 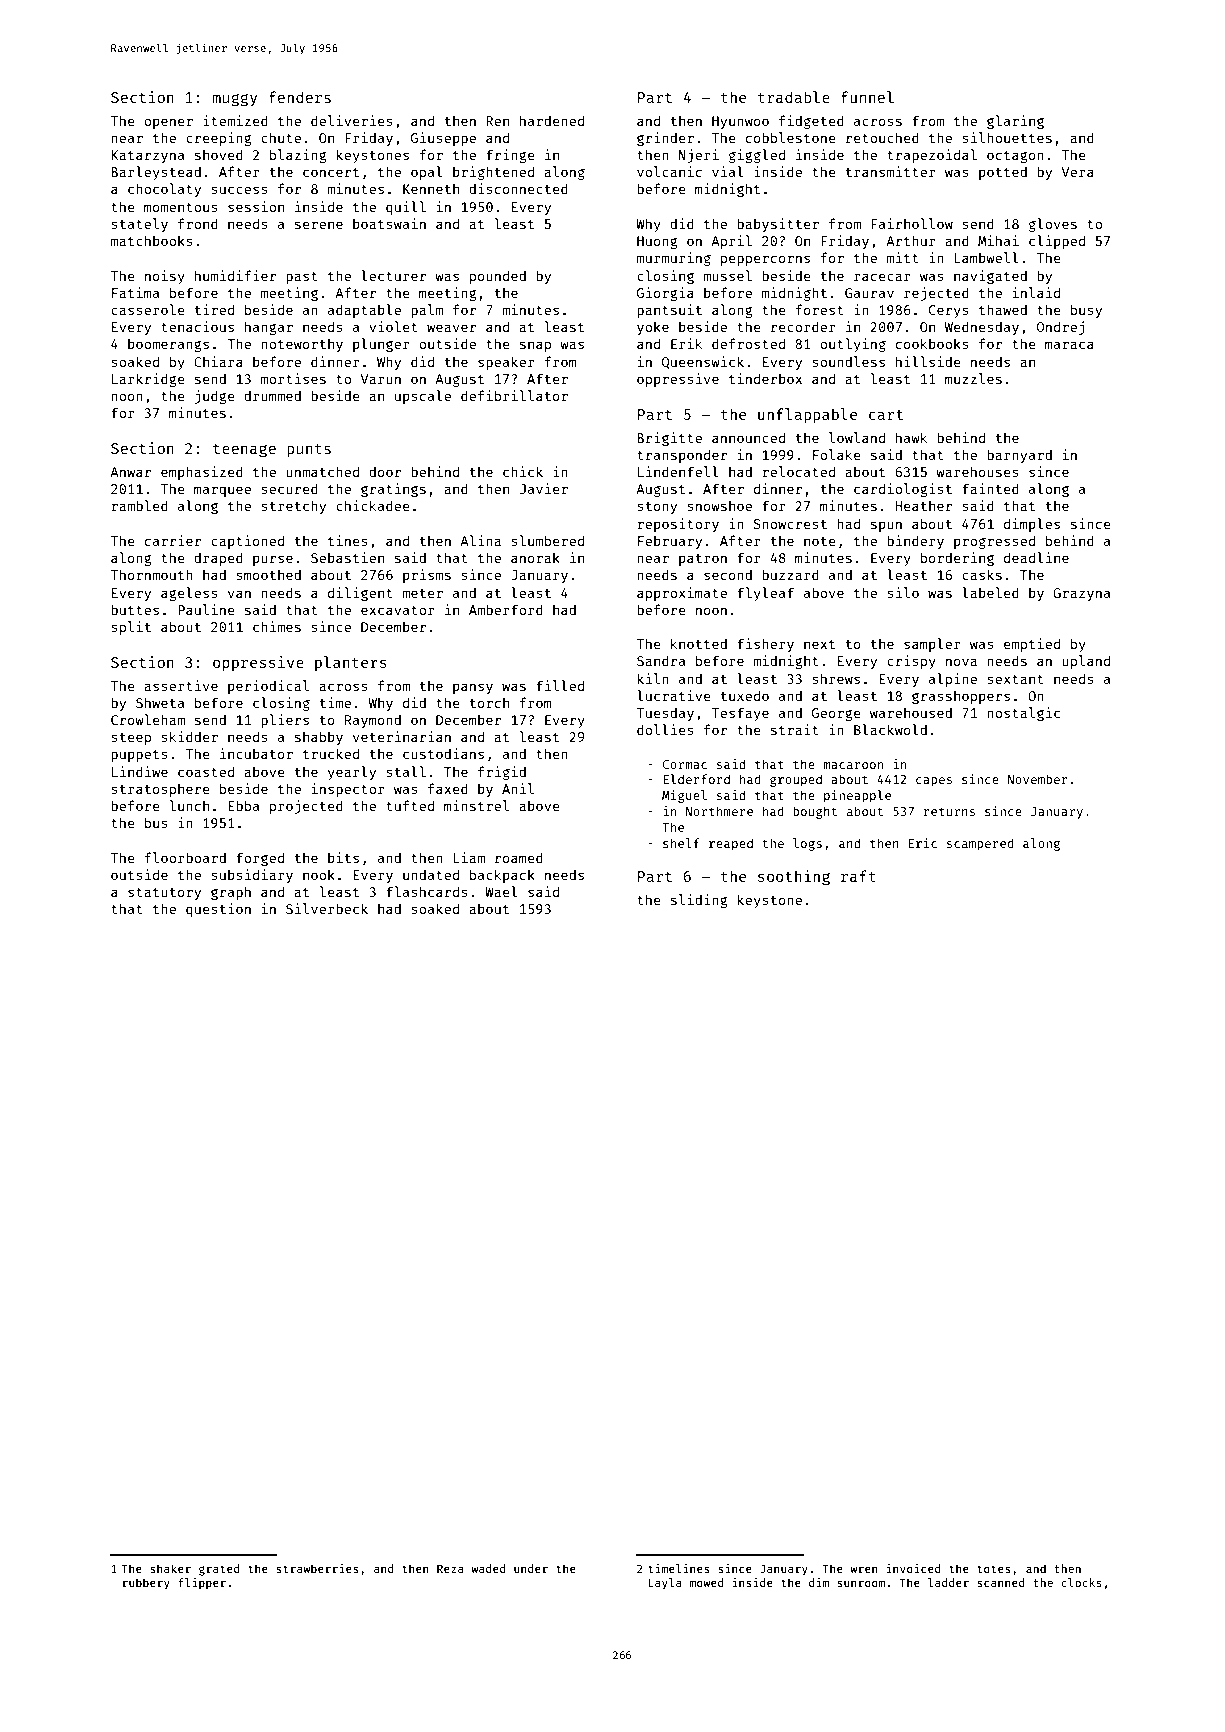 What do you see at coordinates (535, 557) in the image?
I see `anorak` at bounding box center [535, 557].
